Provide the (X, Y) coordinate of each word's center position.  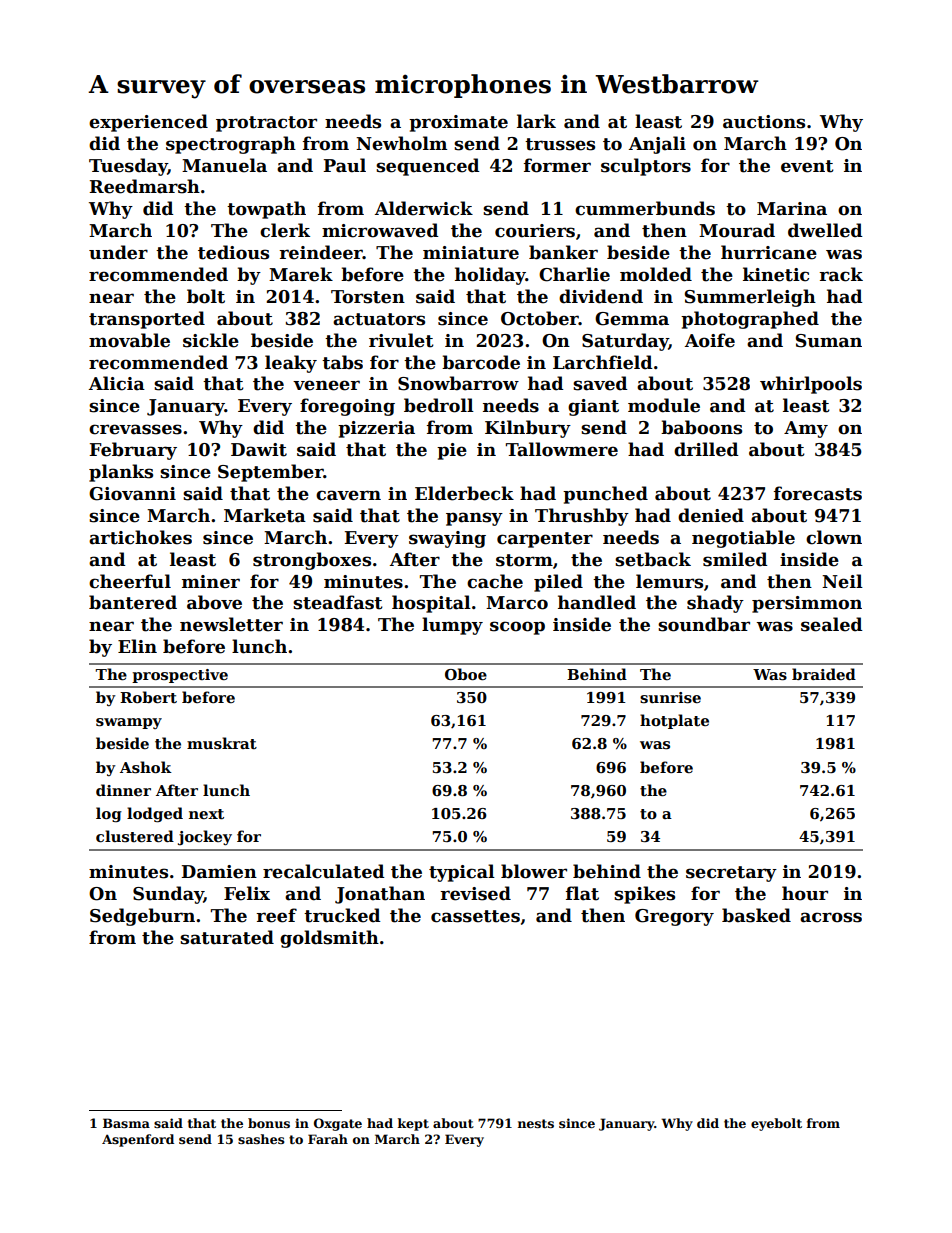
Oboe (466, 674)
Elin (137, 646)
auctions (764, 122)
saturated (227, 937)
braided (824, 674)
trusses (560, 144)
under (118, 252)
